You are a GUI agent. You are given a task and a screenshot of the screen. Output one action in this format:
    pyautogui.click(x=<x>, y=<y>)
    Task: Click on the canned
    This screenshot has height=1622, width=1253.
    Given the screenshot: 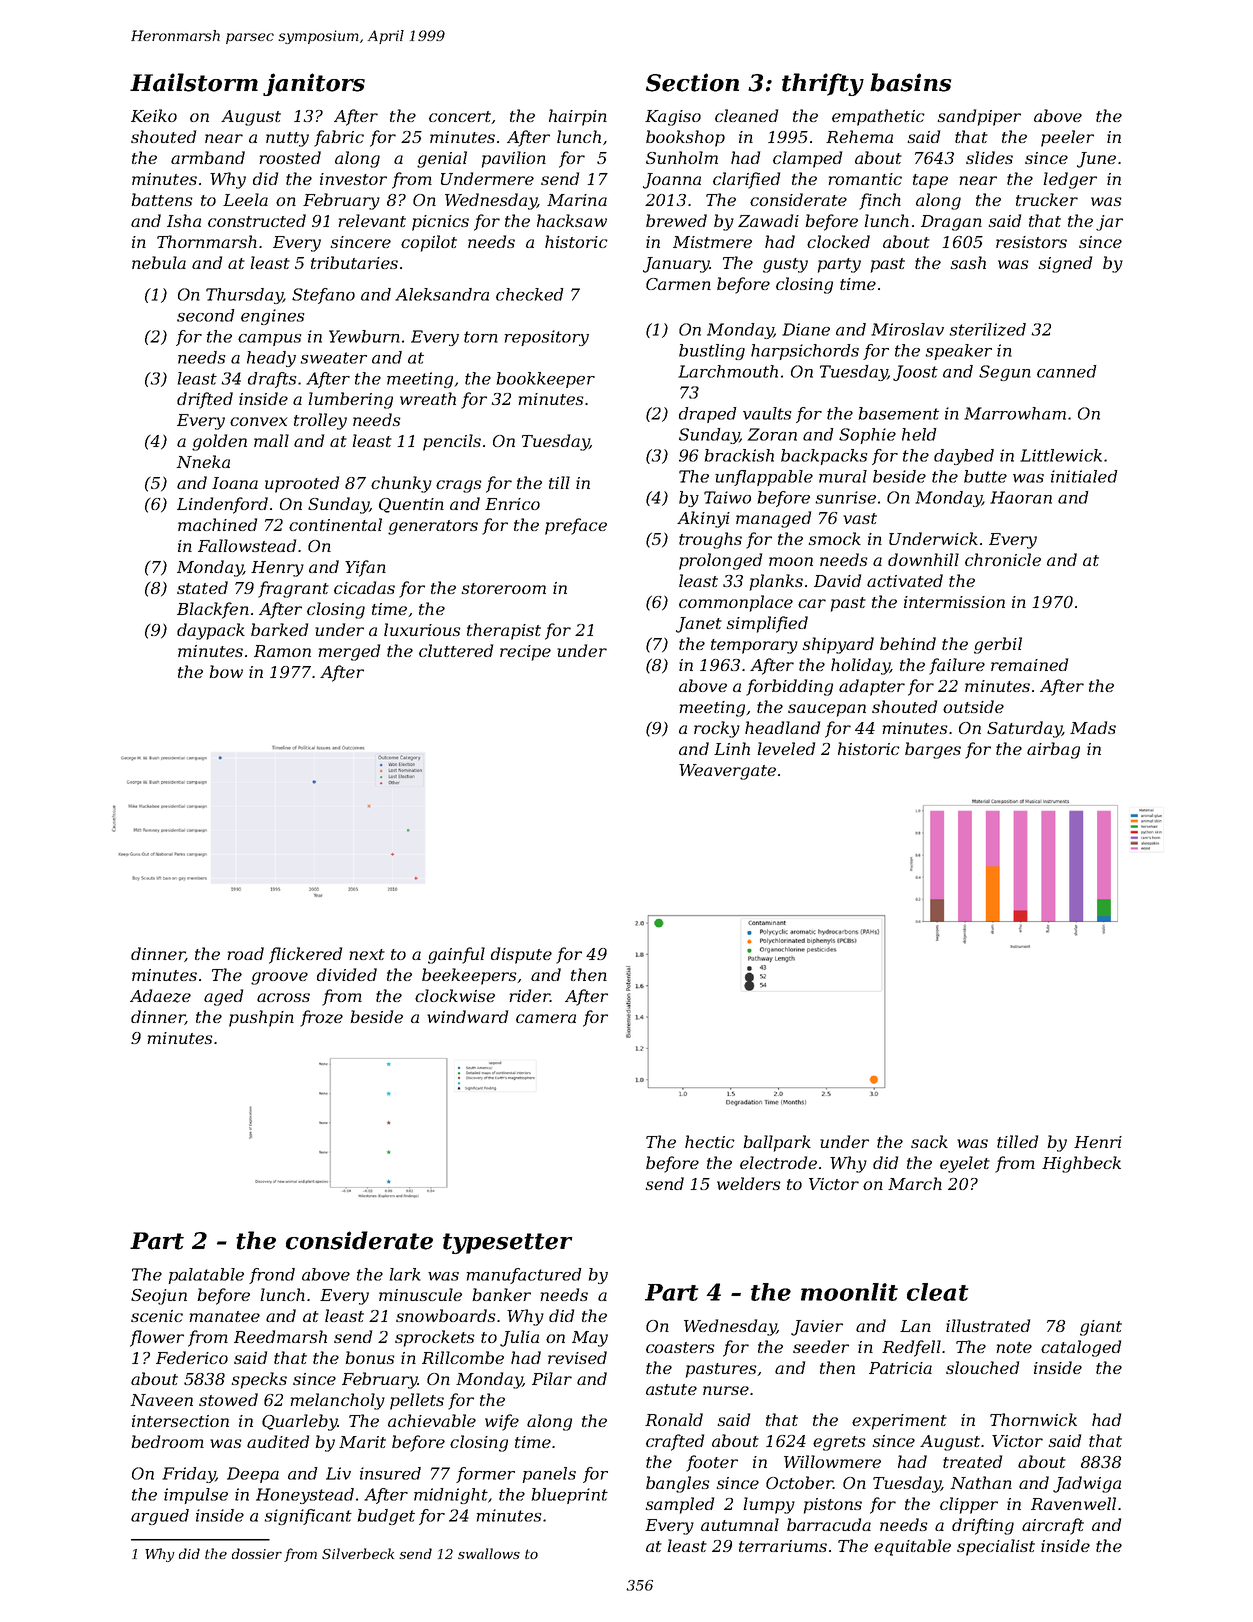 What is the action you would take?
    pyautogui.click(x=1067, y=371)
